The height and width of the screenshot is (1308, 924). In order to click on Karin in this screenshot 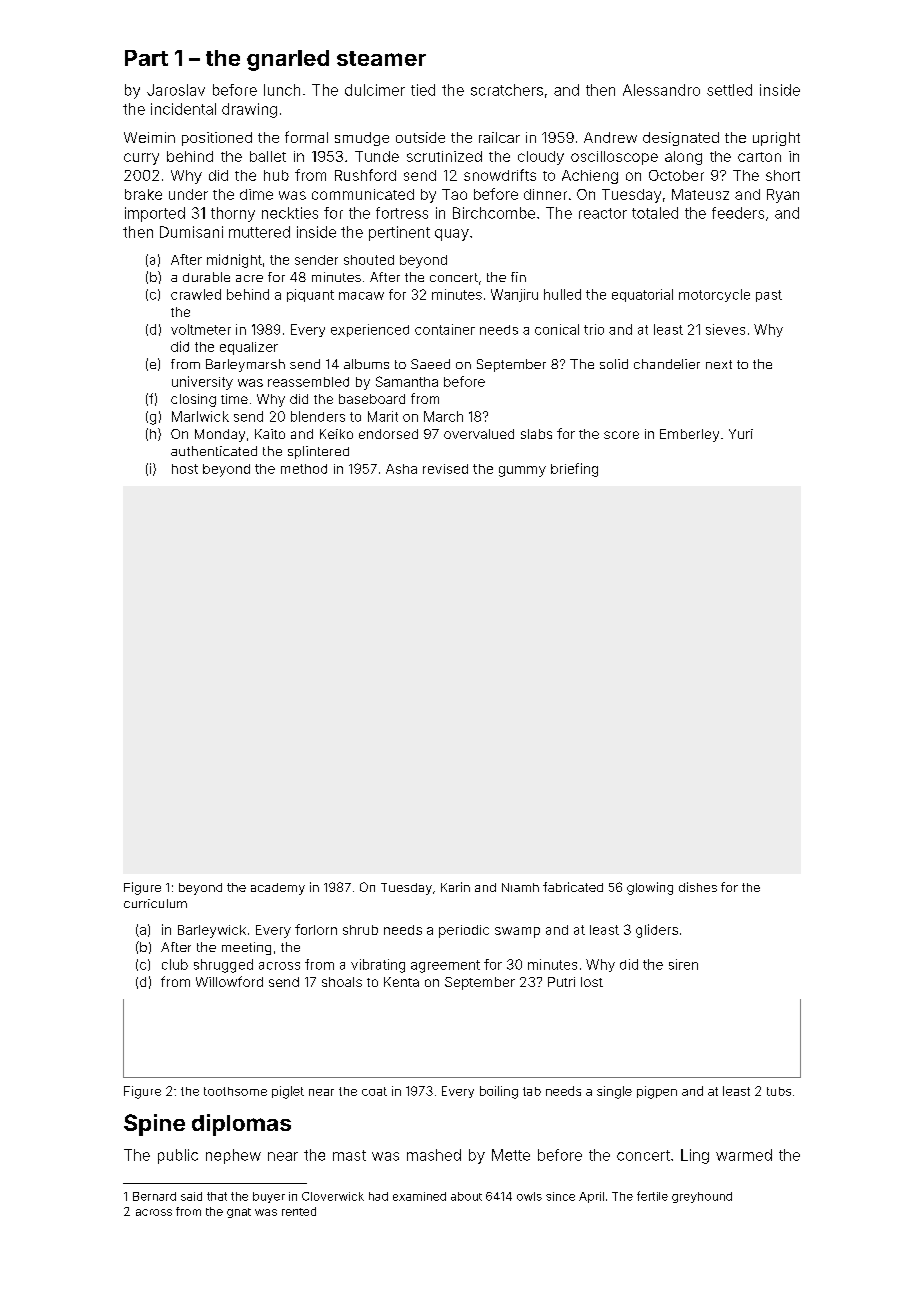, I will do `click(455, 887)`.
